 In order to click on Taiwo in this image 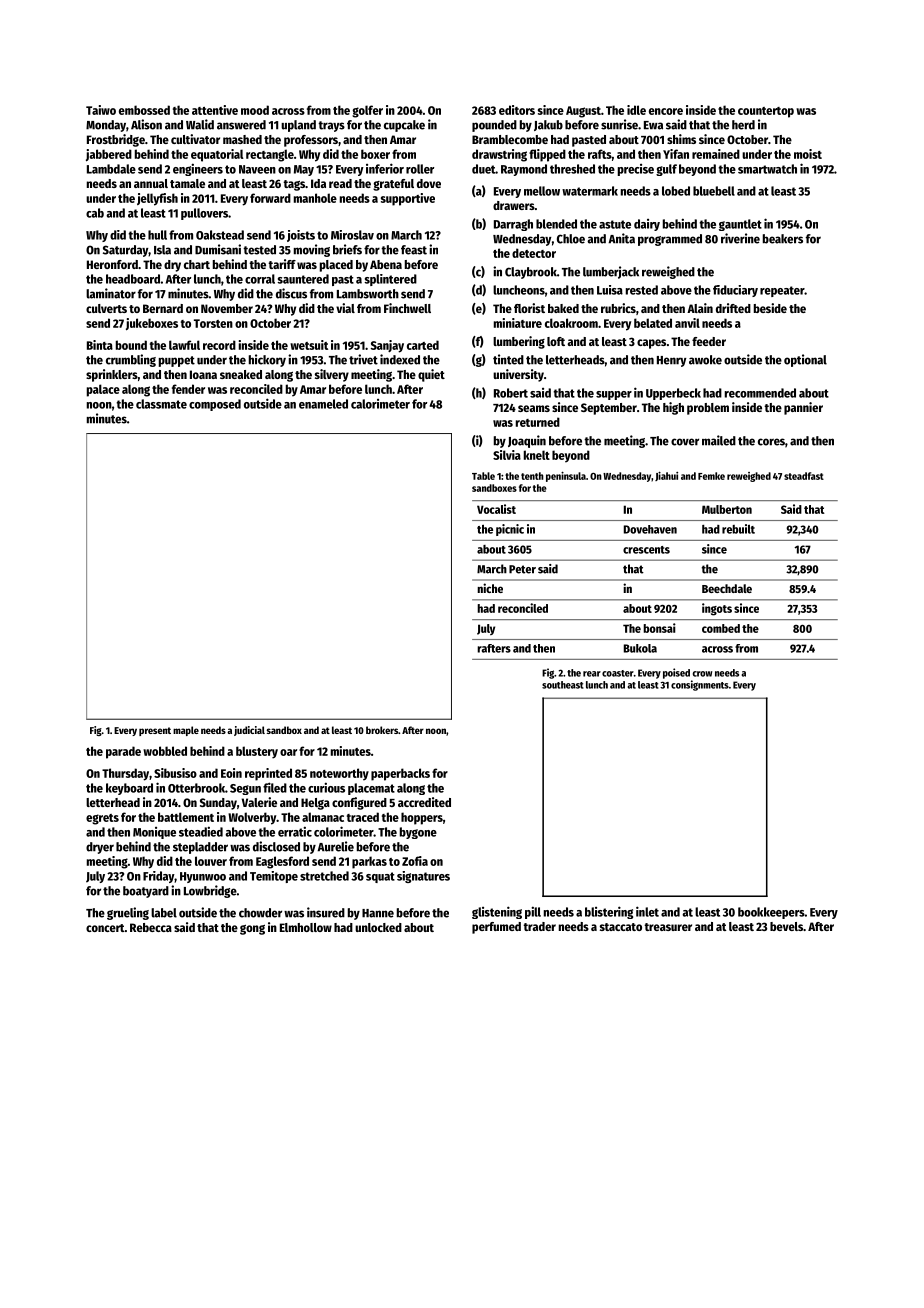, I will do `click(101, 110)`.
